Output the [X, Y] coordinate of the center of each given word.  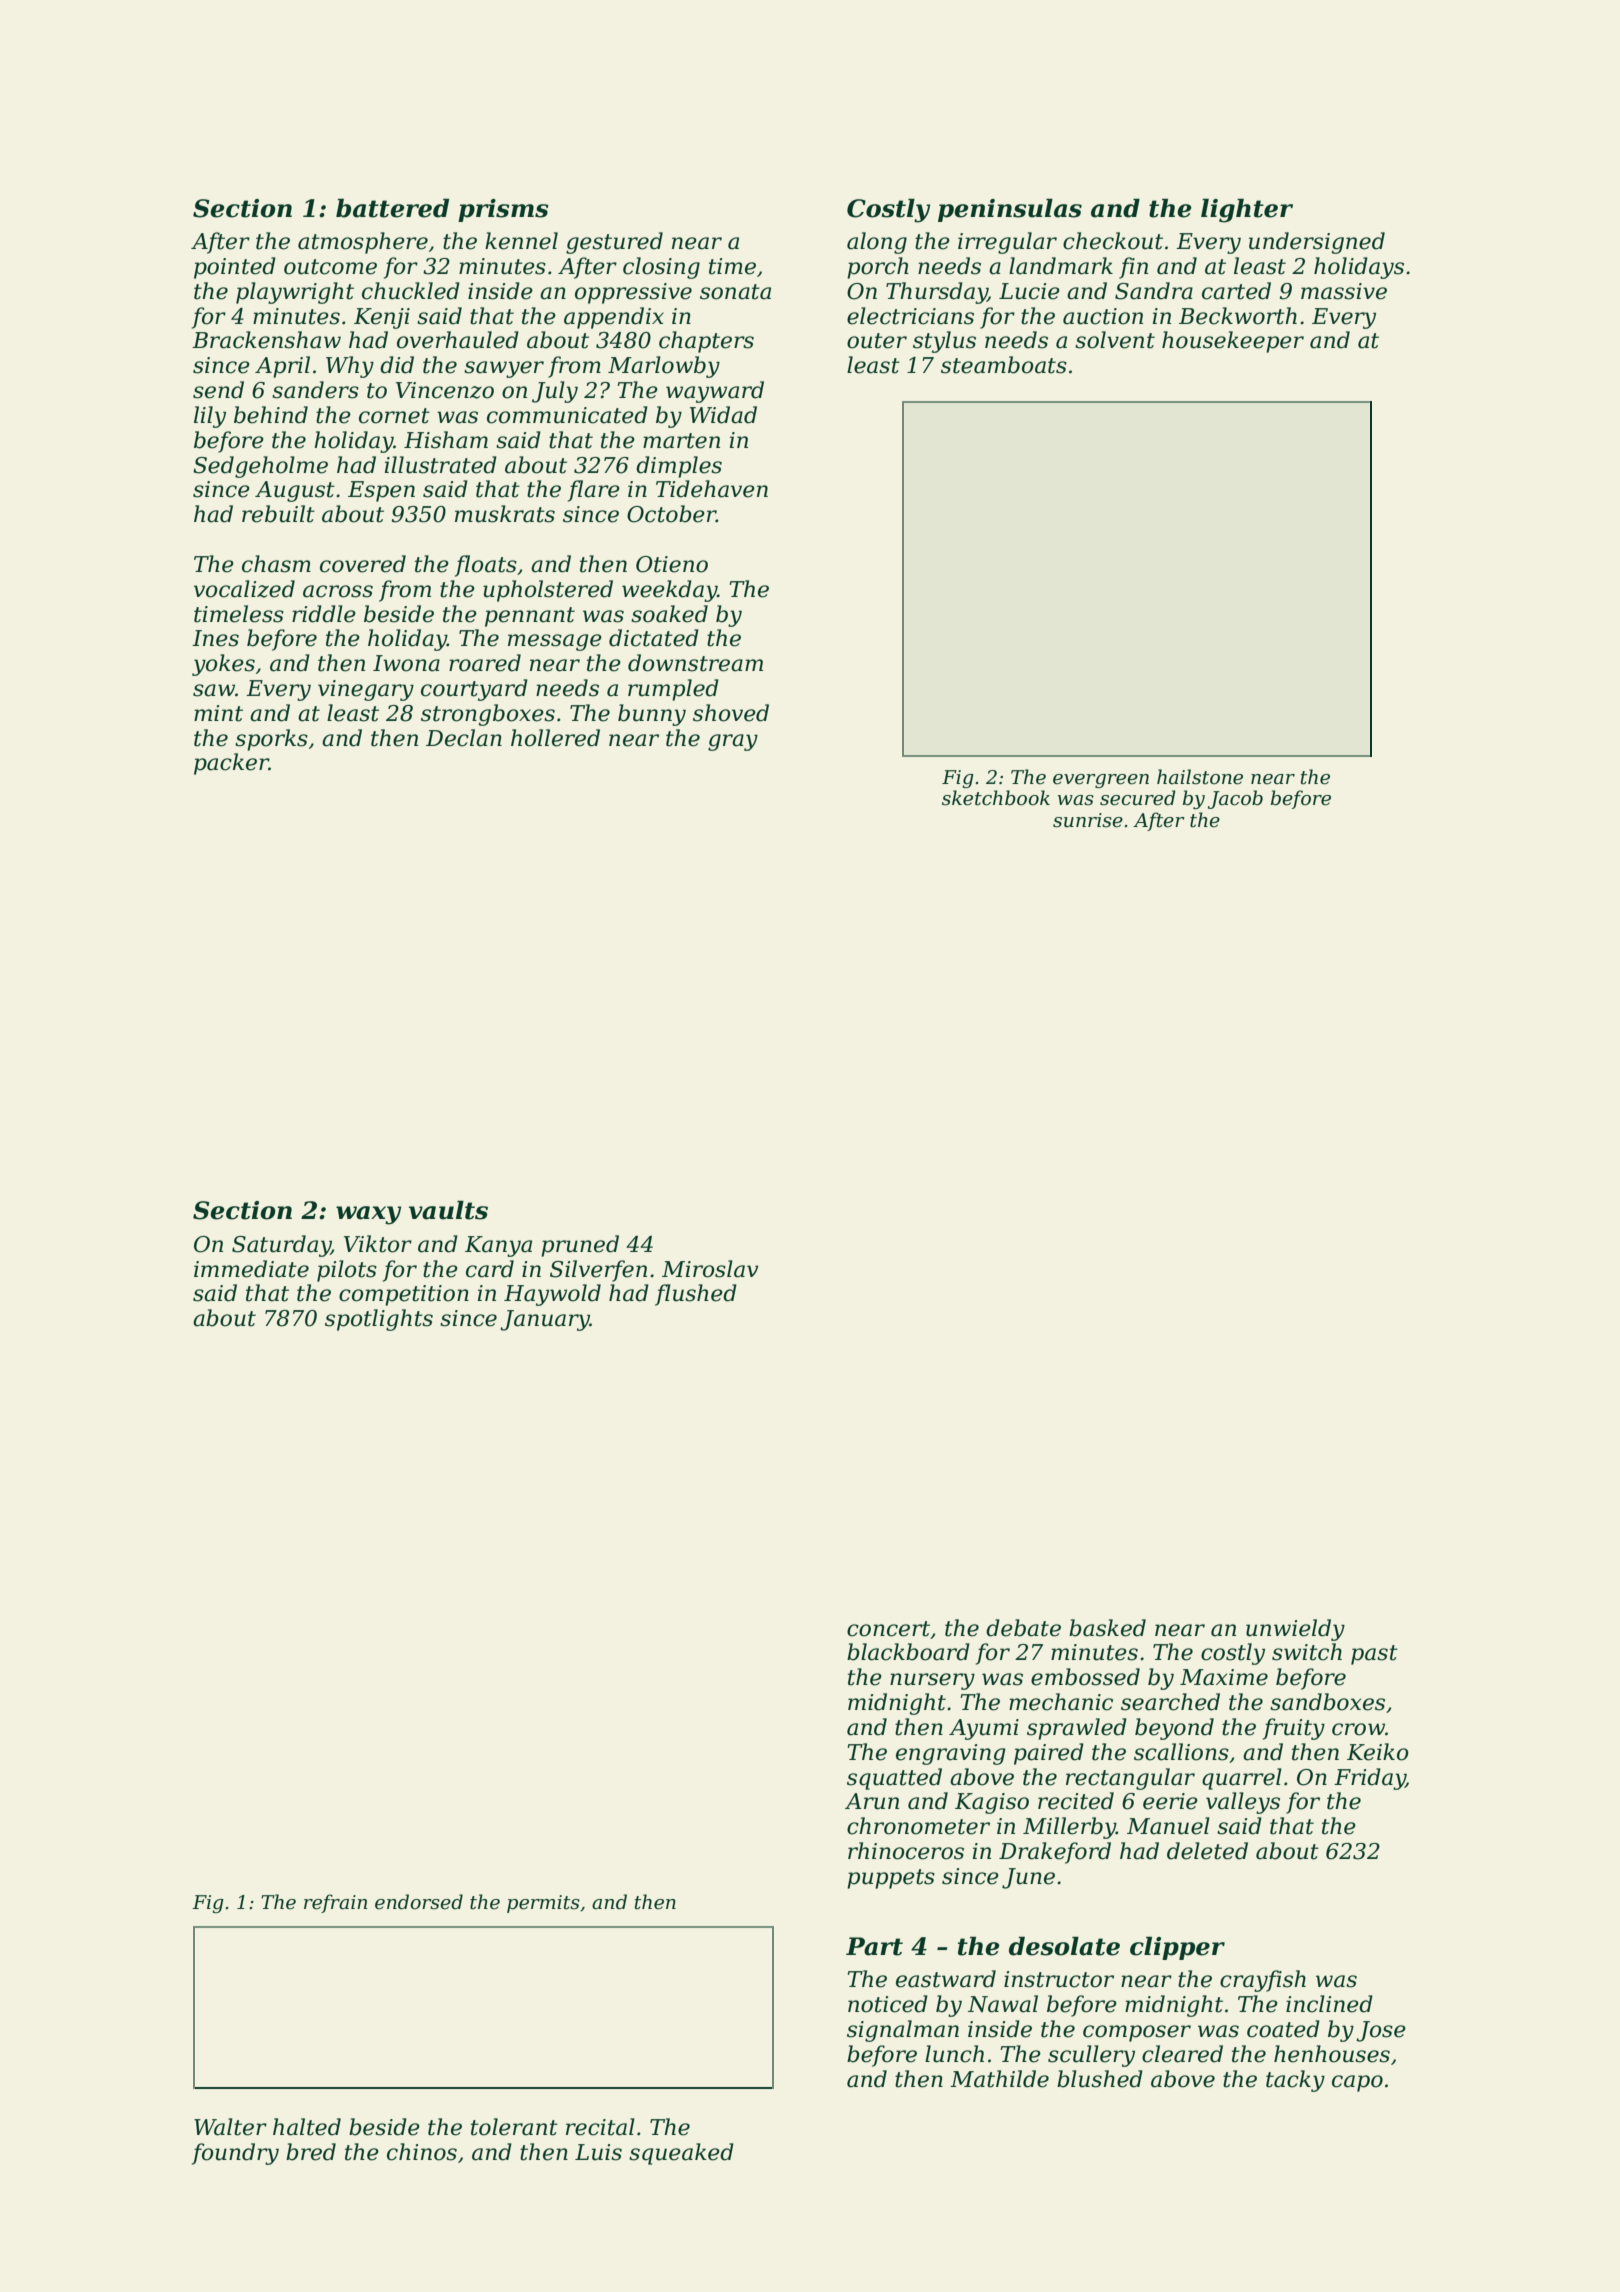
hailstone [1200, 777]
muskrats [505, 514]
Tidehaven [712, 489]
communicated [567, 415]
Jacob [1235, 799]
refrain [335, 1903]
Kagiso [992, 1803]
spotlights [379, 1320]
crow [1358, 1729]
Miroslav [710, 1269]
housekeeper [1233, 342]
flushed [696, 1295]
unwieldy [1295, 1630]
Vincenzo [445, 390]
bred [311, 2152]
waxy [368, 1215]
